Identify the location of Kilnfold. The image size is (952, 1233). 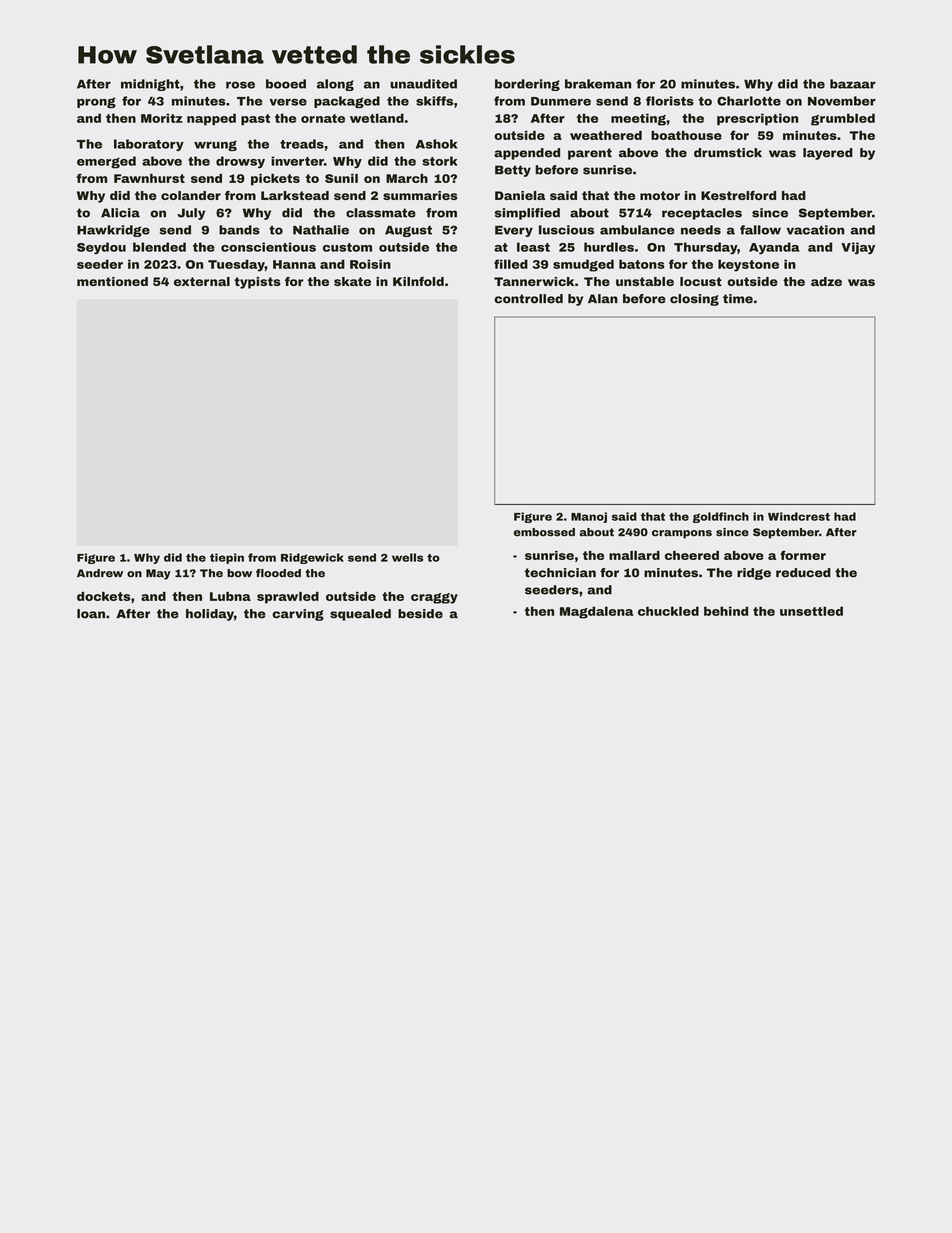
(418, 281).
